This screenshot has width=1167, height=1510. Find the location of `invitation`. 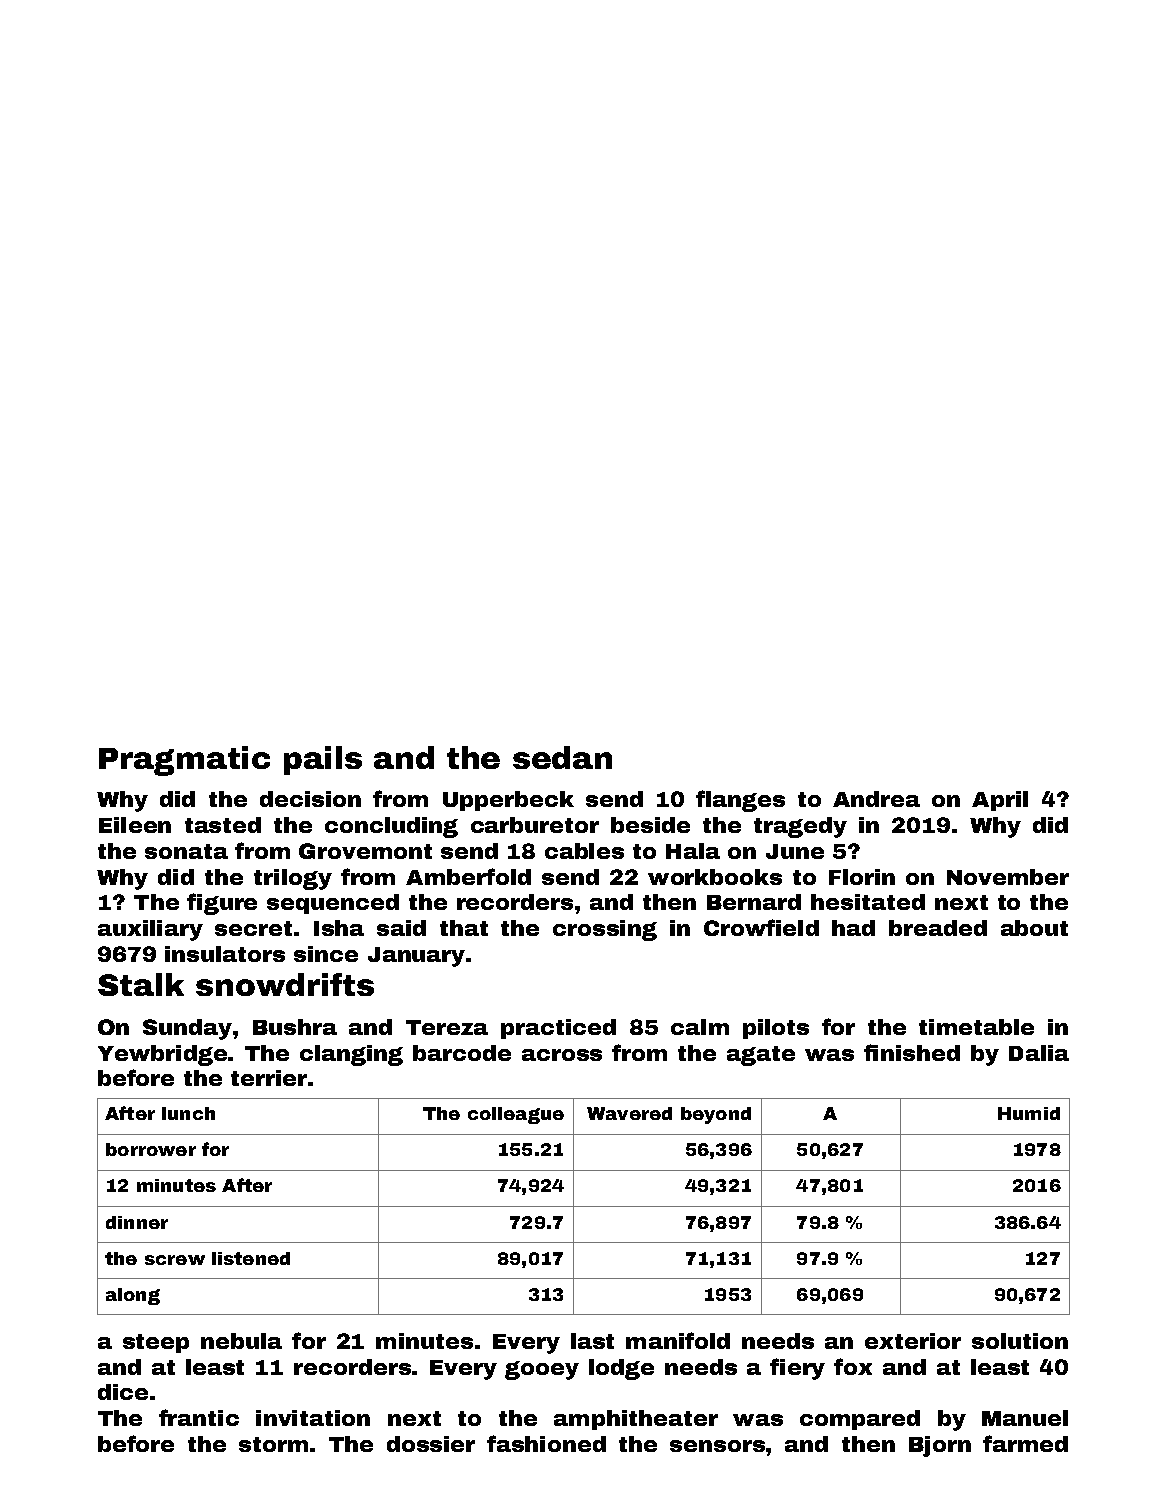

invitation is located at coordinates (313, 1418).
